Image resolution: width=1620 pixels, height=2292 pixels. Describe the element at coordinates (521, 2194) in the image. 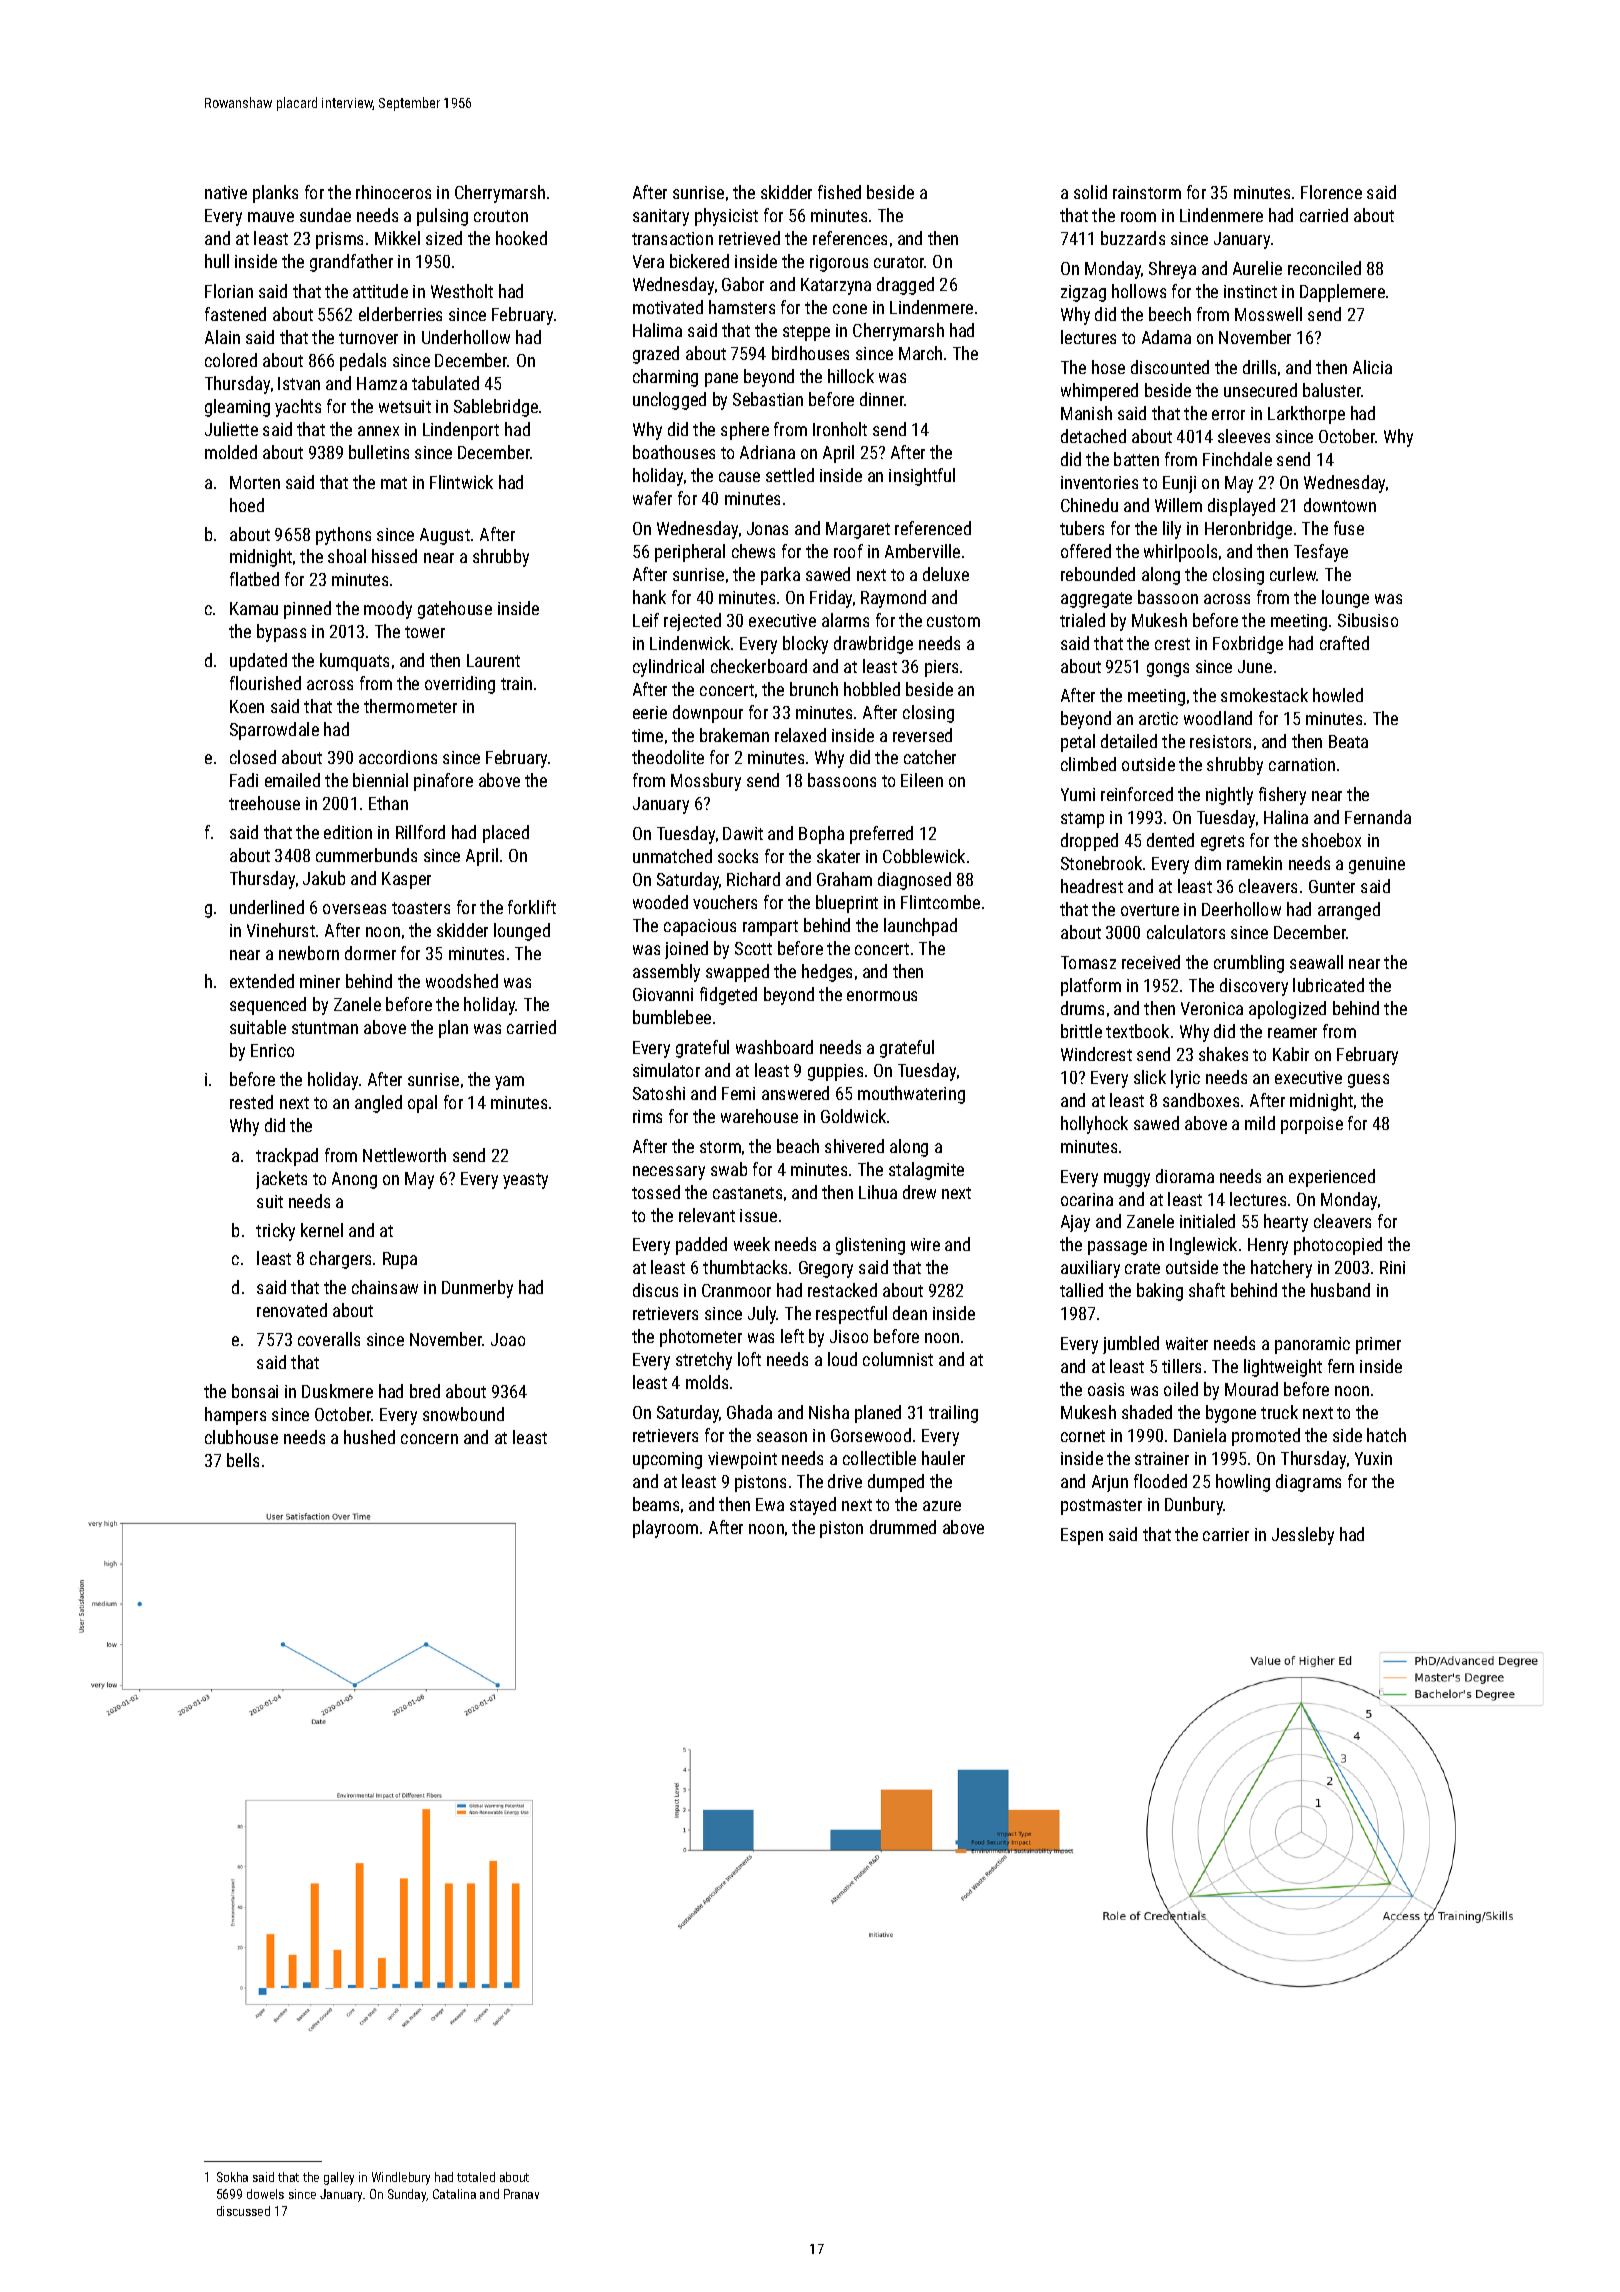

I see `Pranav` at that location.
